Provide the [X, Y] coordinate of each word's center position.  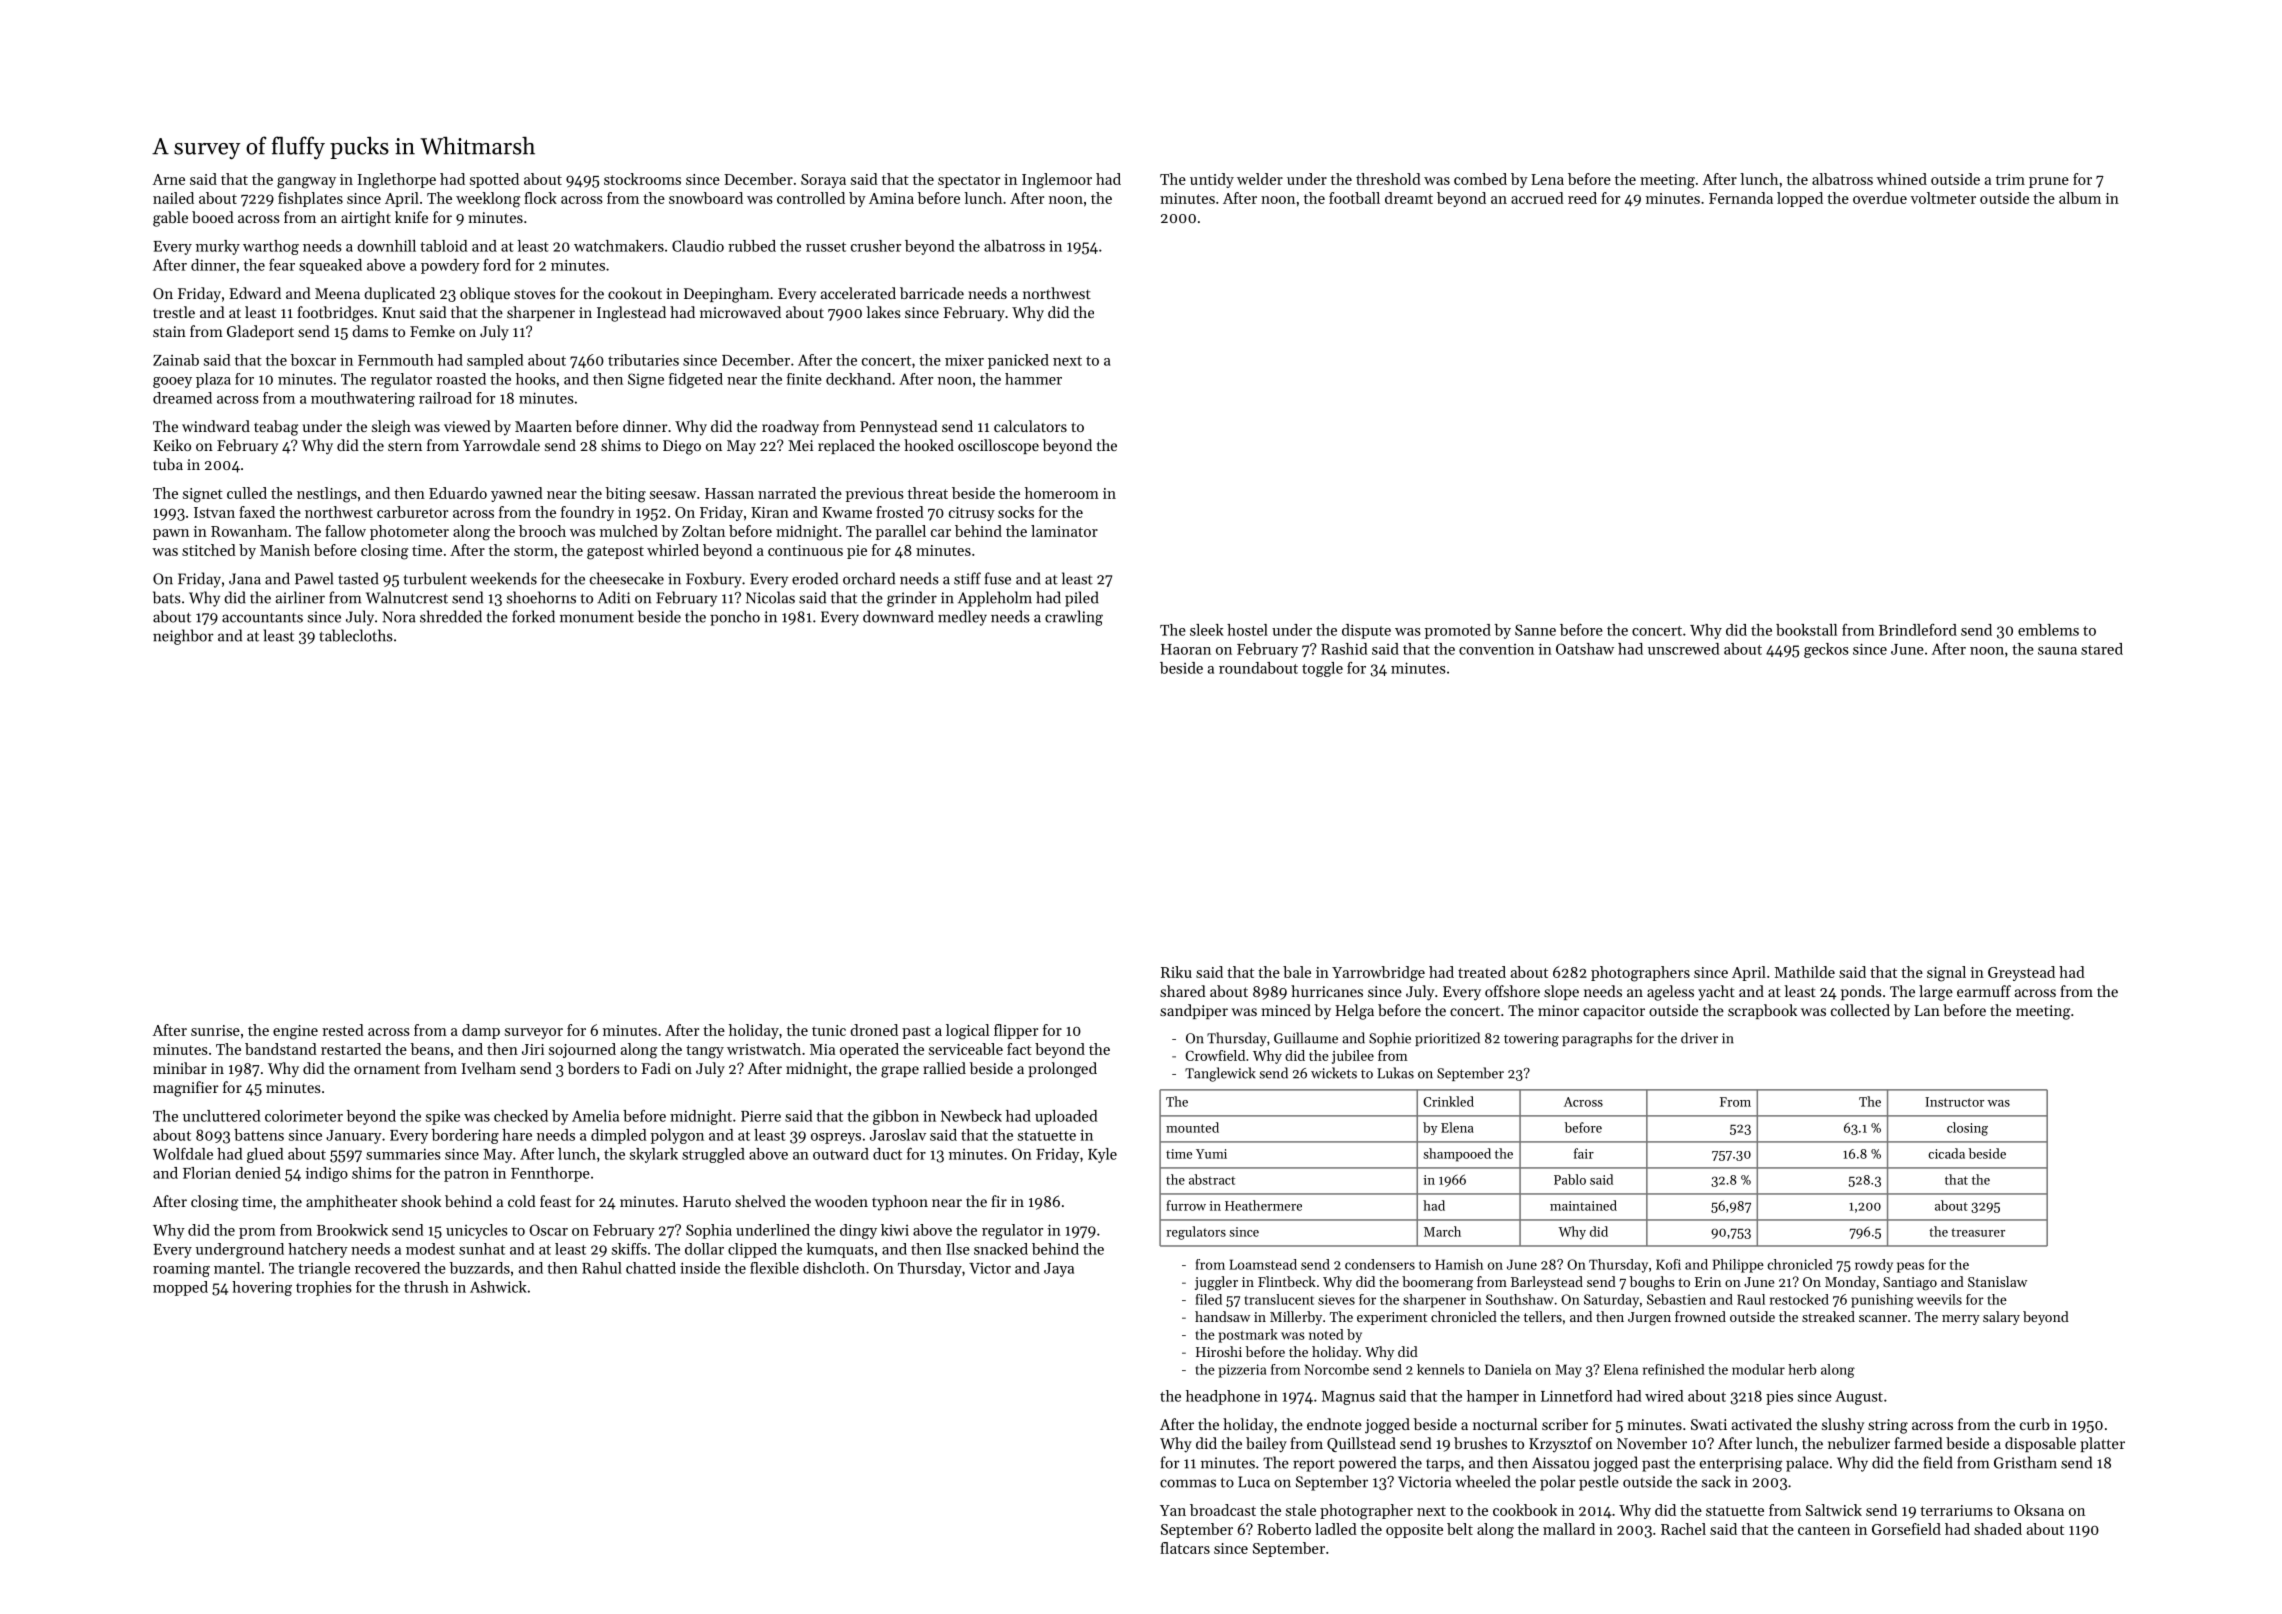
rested [343, 1030]
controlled [811, 198]
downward [898, 616]
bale [1297, 972]
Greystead [2021, 973]
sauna [2057, 651]
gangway [306, 183]
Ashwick [498, 1287]
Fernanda [1741, 198]
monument [597, 618]
